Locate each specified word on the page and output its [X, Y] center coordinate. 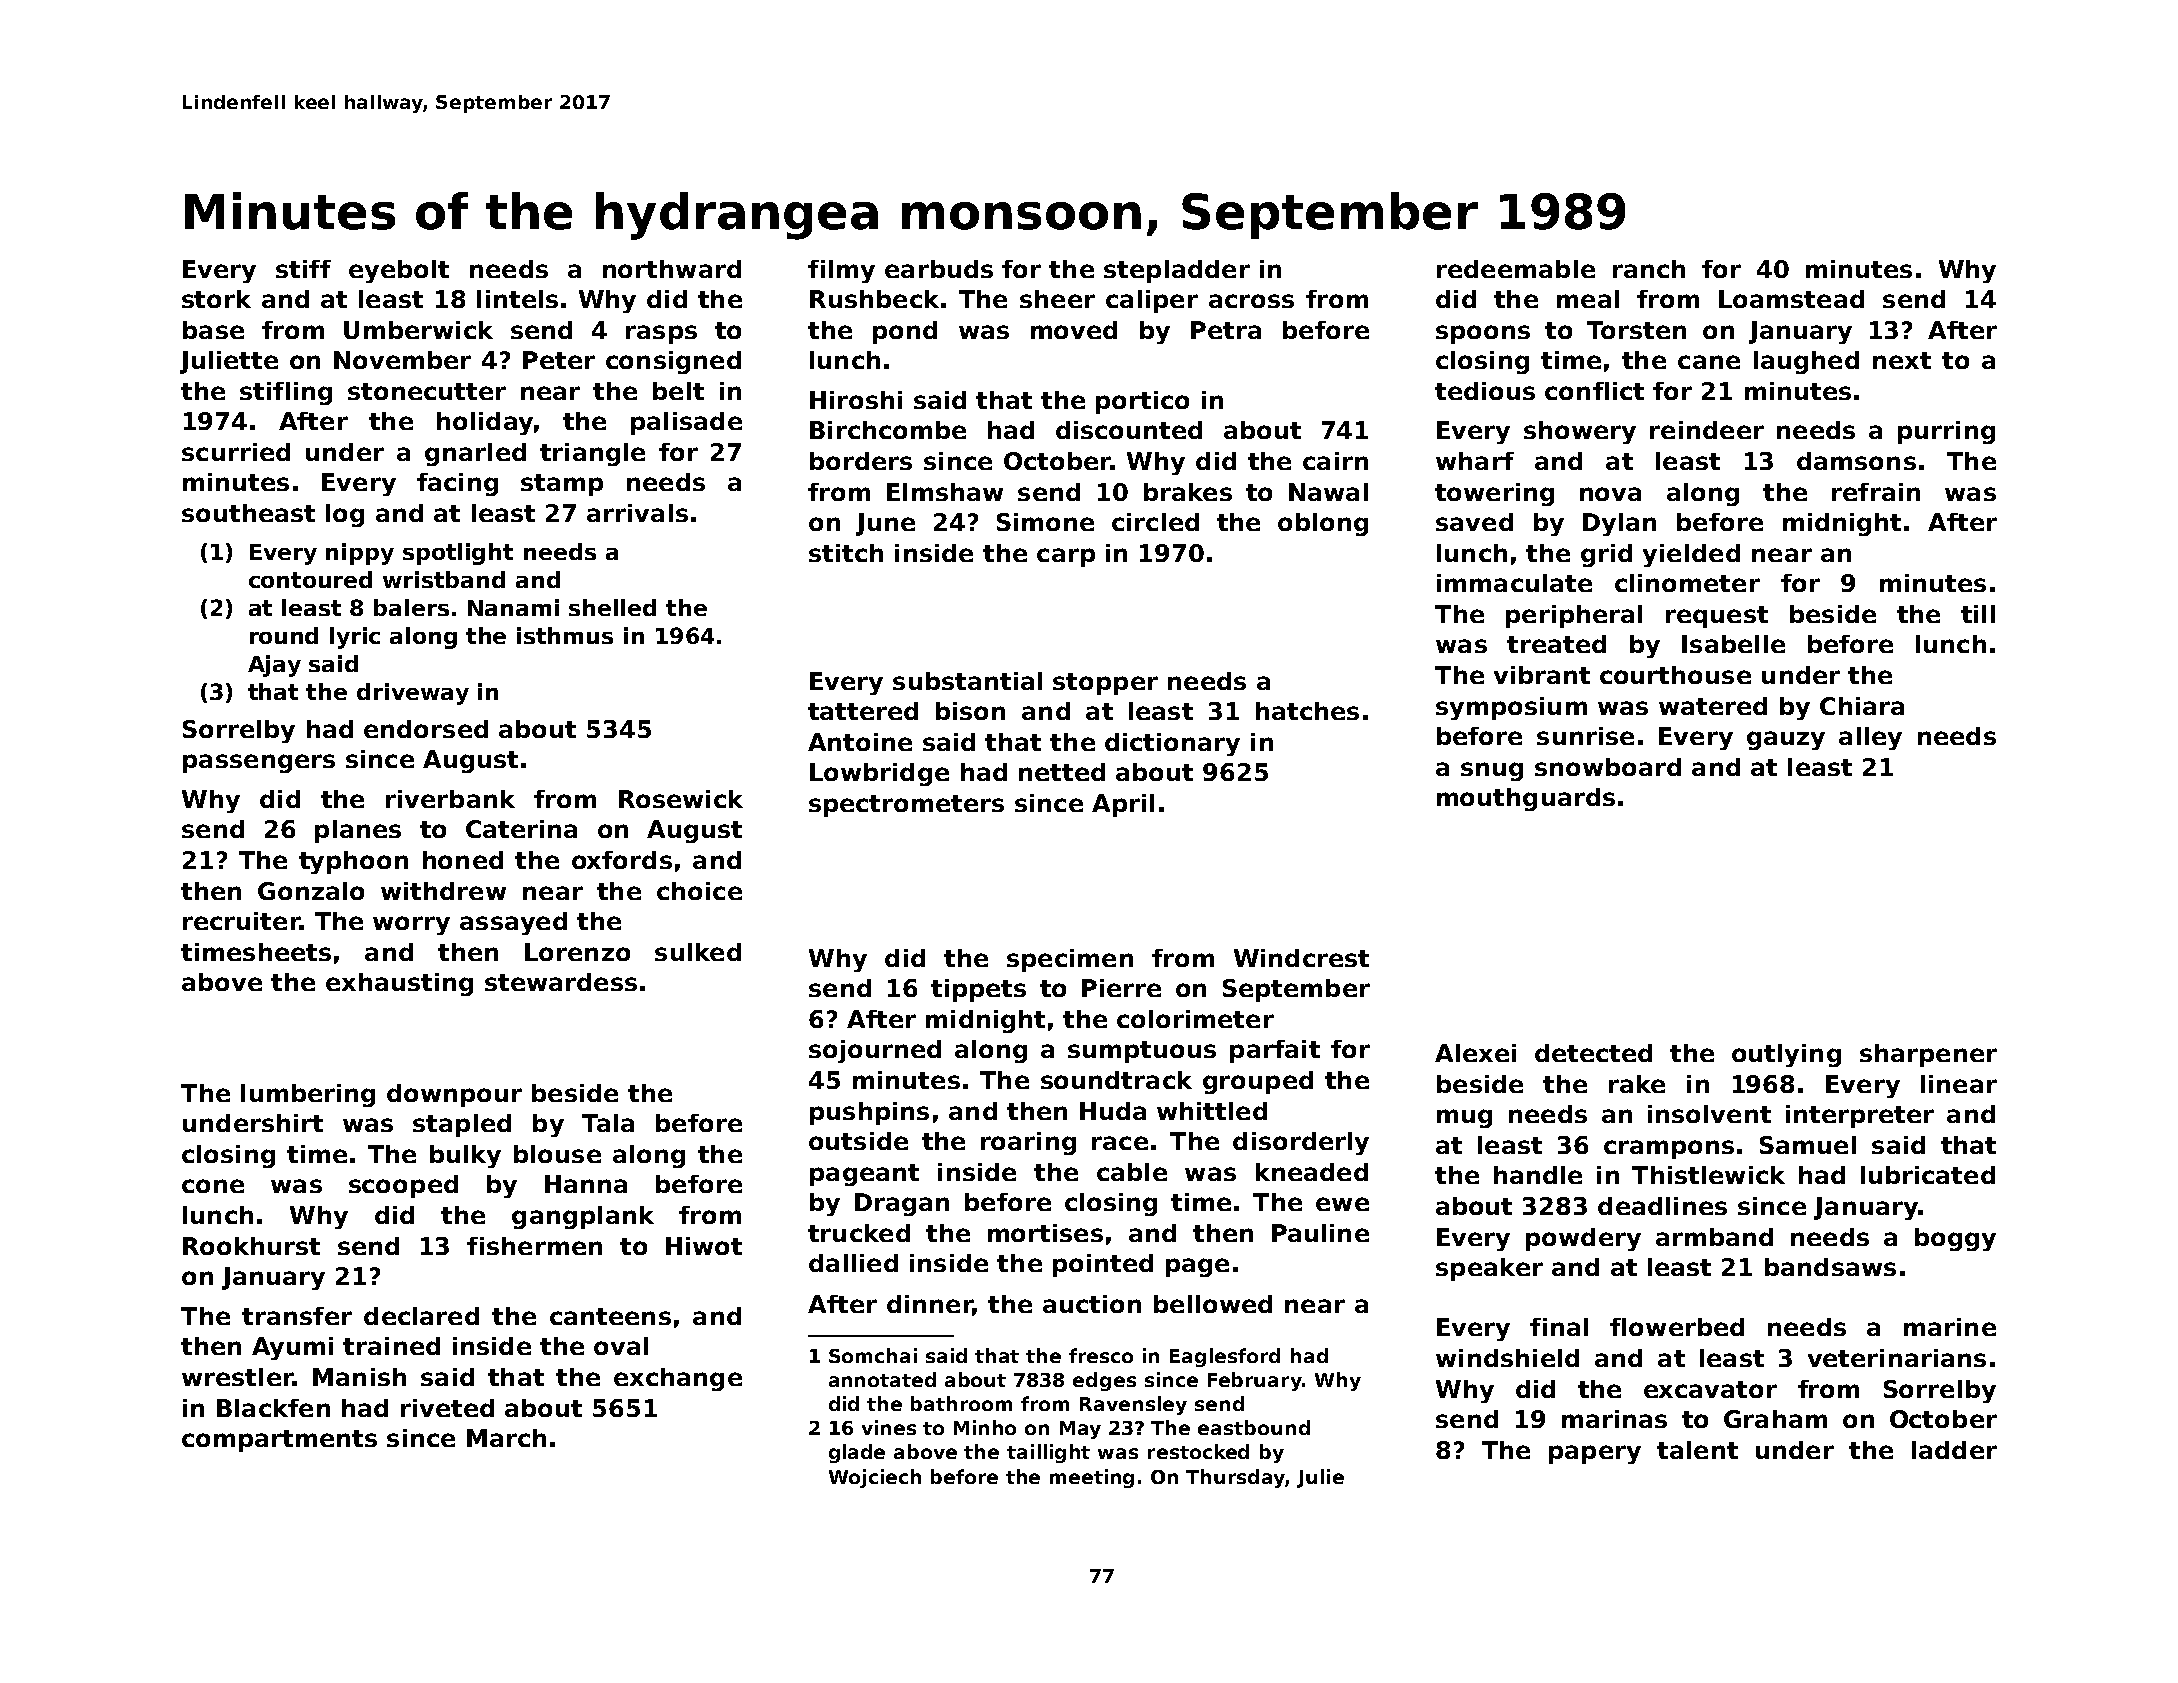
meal [1588, 299]
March [506, 1438]
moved [1074, 330]
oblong [1323, 524]
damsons [1856, 461]
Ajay [274, 666]
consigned [673, 362]
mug [1464, 1118]
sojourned [875, 1051]
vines [889, 1427]
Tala [608, 1123]
